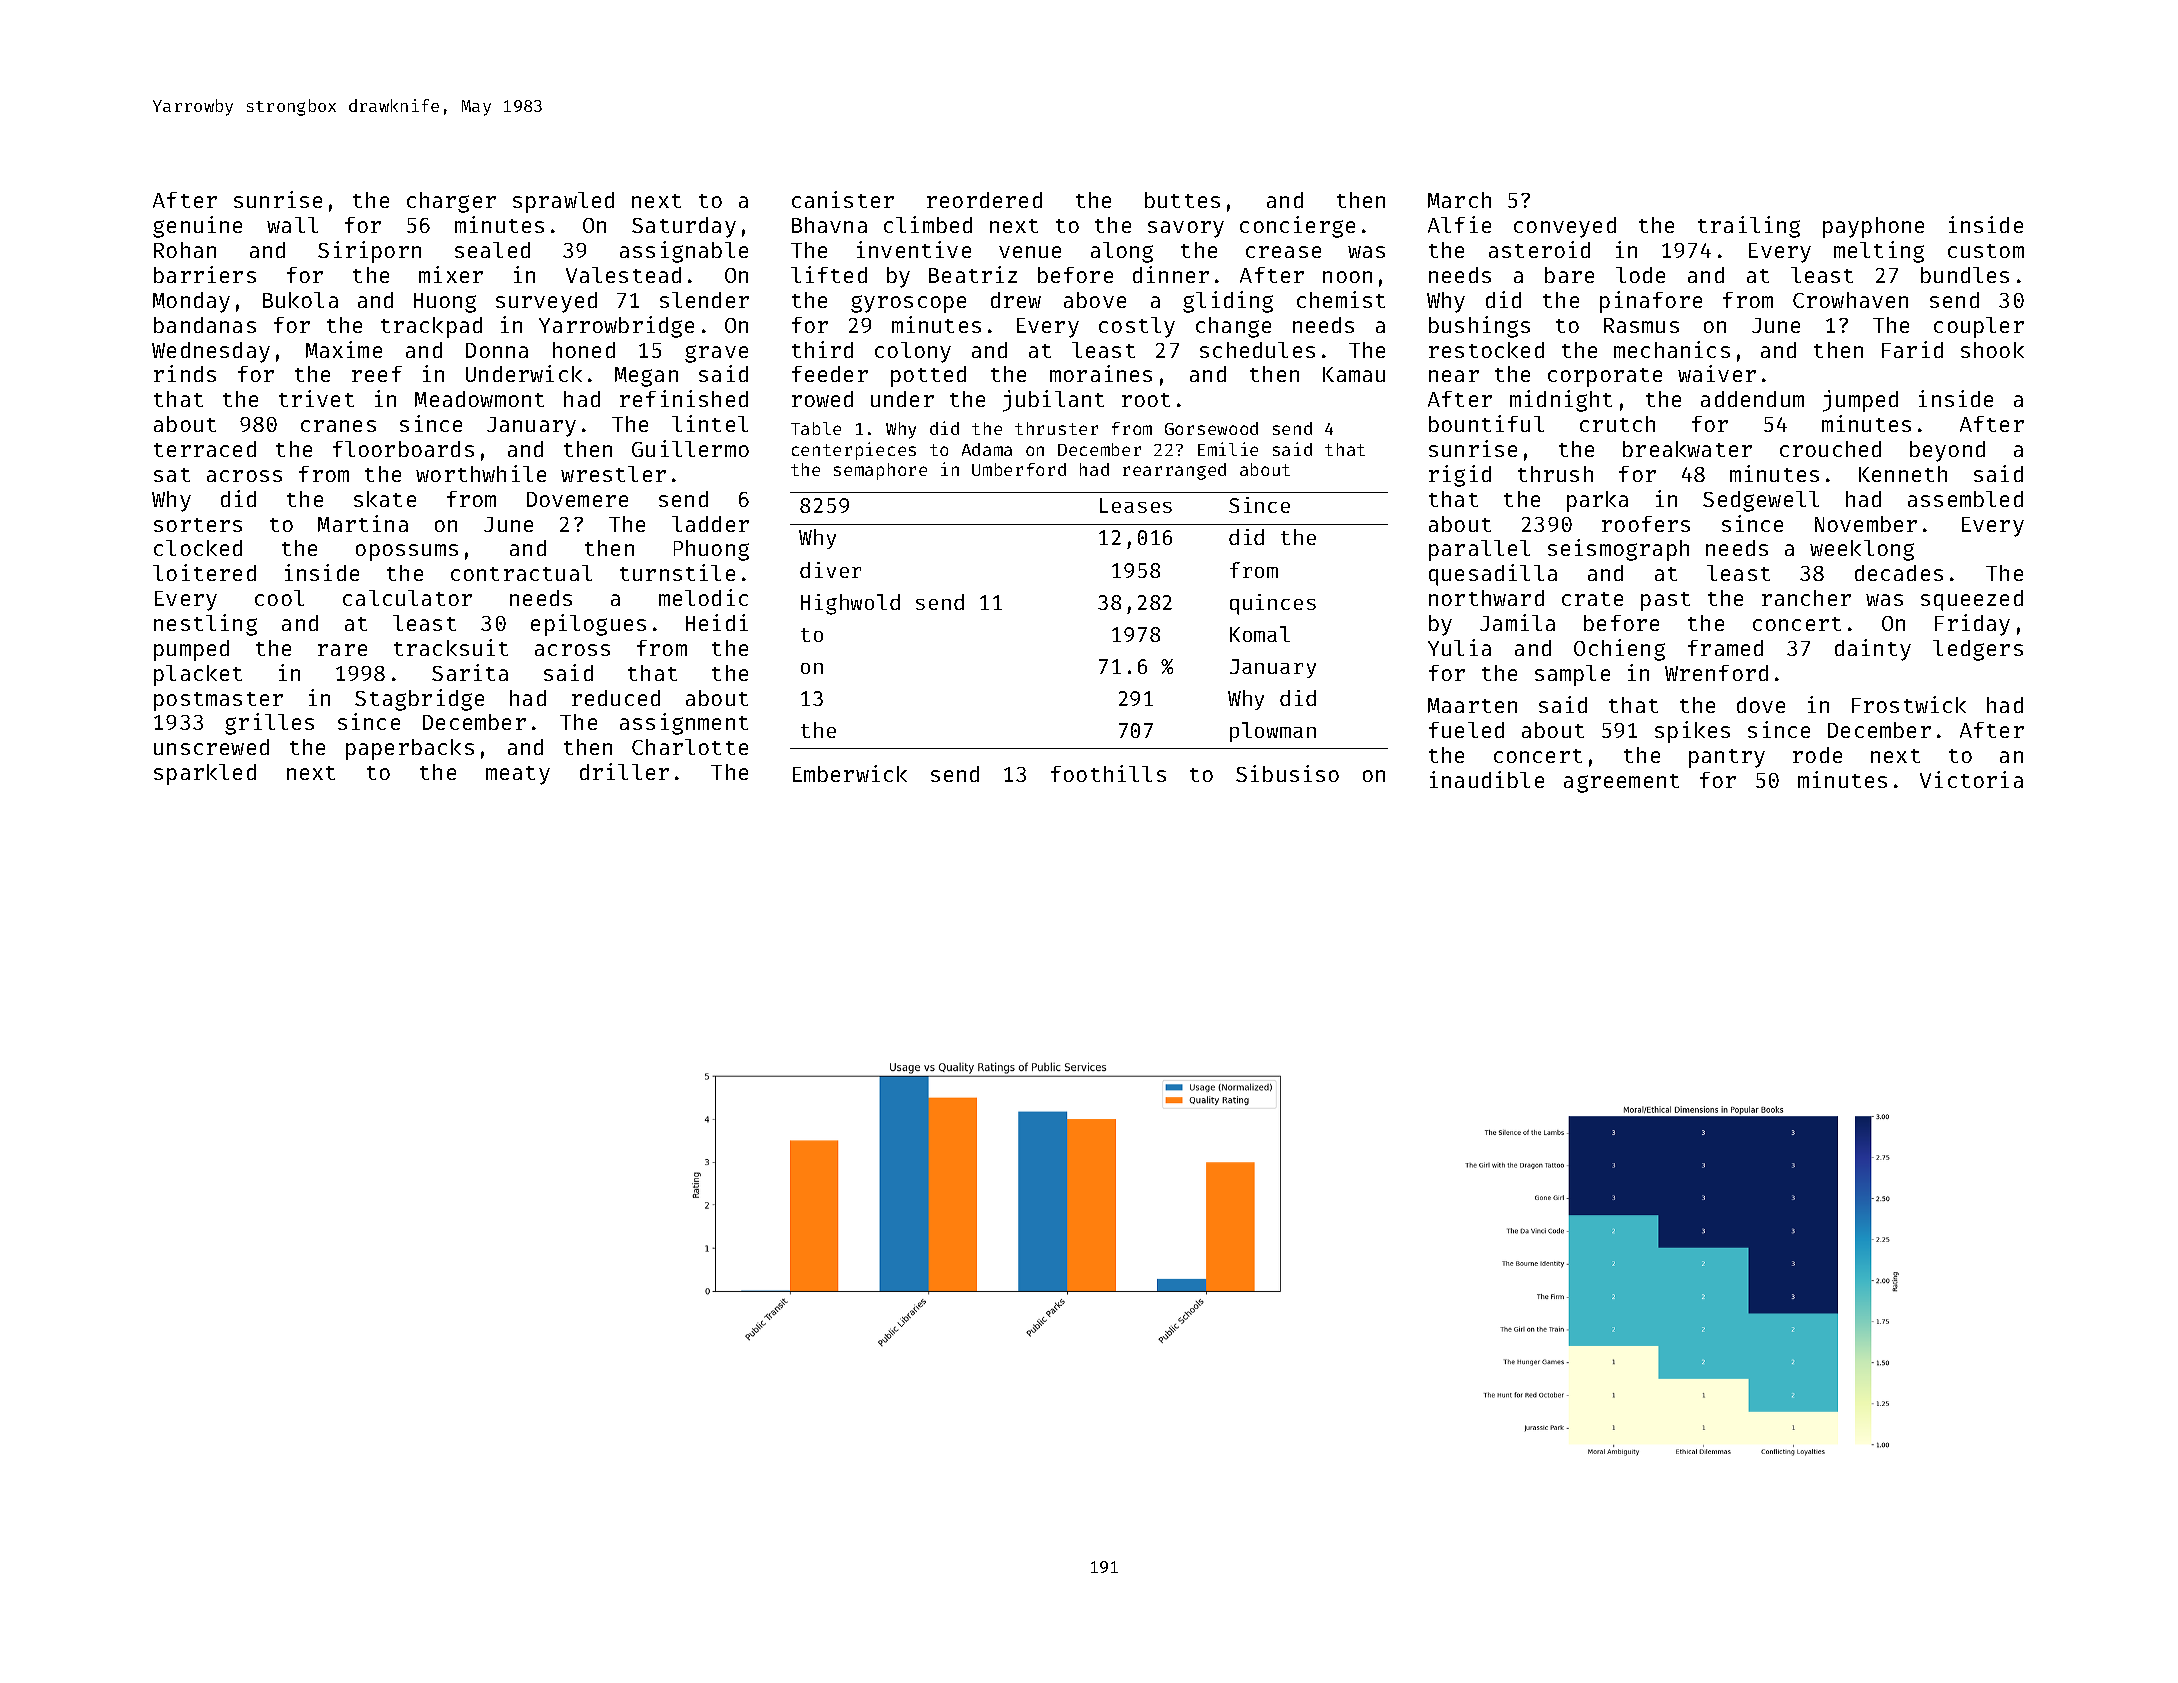 This document has height=1683, width=2178. Describe the element at coordinates (211, 747) in the document. I see `unscrewed` at that location.
